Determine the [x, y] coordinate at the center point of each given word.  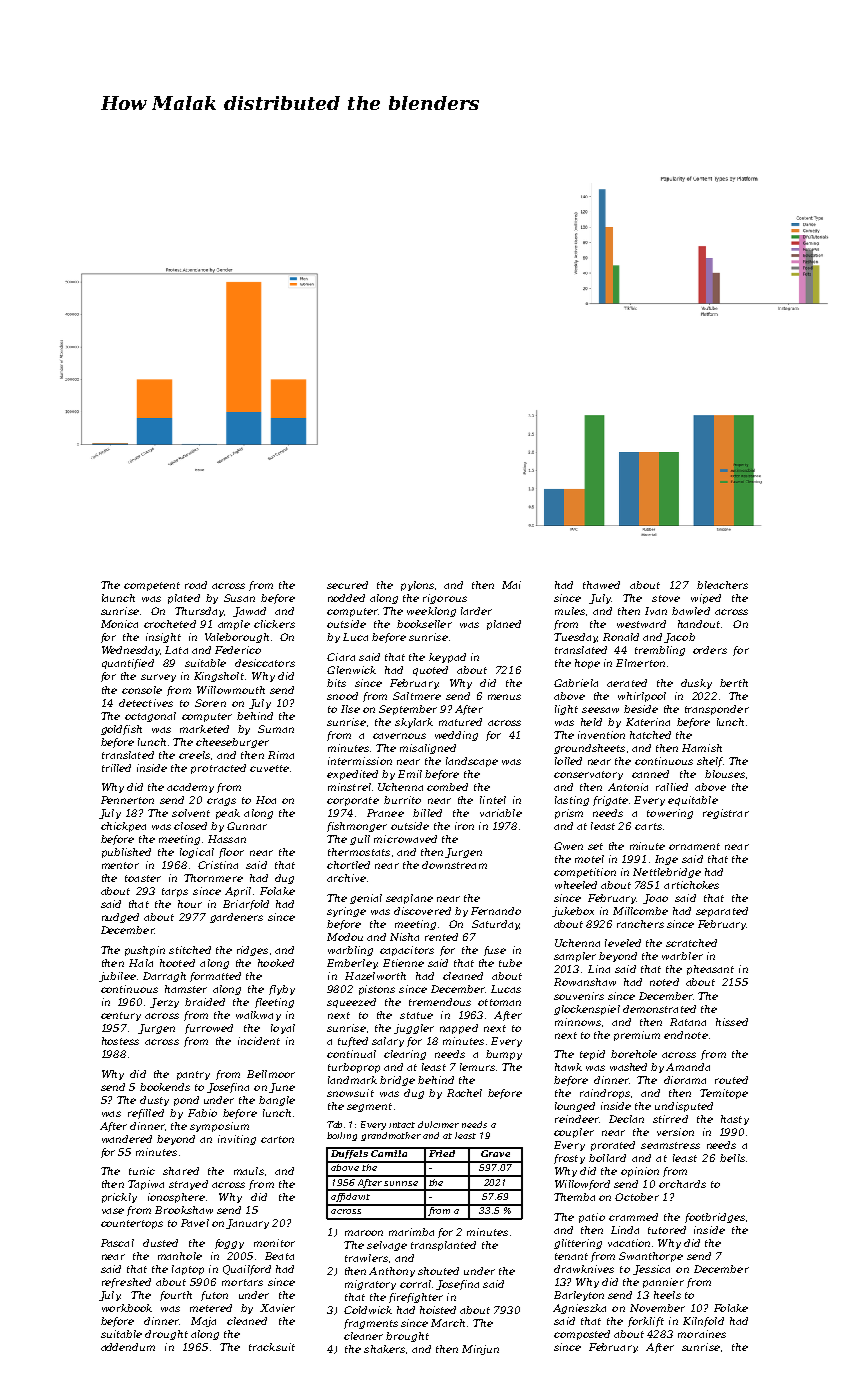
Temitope [724, 1094]
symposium [219, 1127]
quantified [128, 664]
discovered [422, 911]
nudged [120, 918]
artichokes [691, 885]
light [566, 710]
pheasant [710, 970]
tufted [353, 1042]
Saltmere [417, 696]
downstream [454, 865]
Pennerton [127, 800]
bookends [165, 1087]
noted [664, 982]
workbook [127, 1308]
